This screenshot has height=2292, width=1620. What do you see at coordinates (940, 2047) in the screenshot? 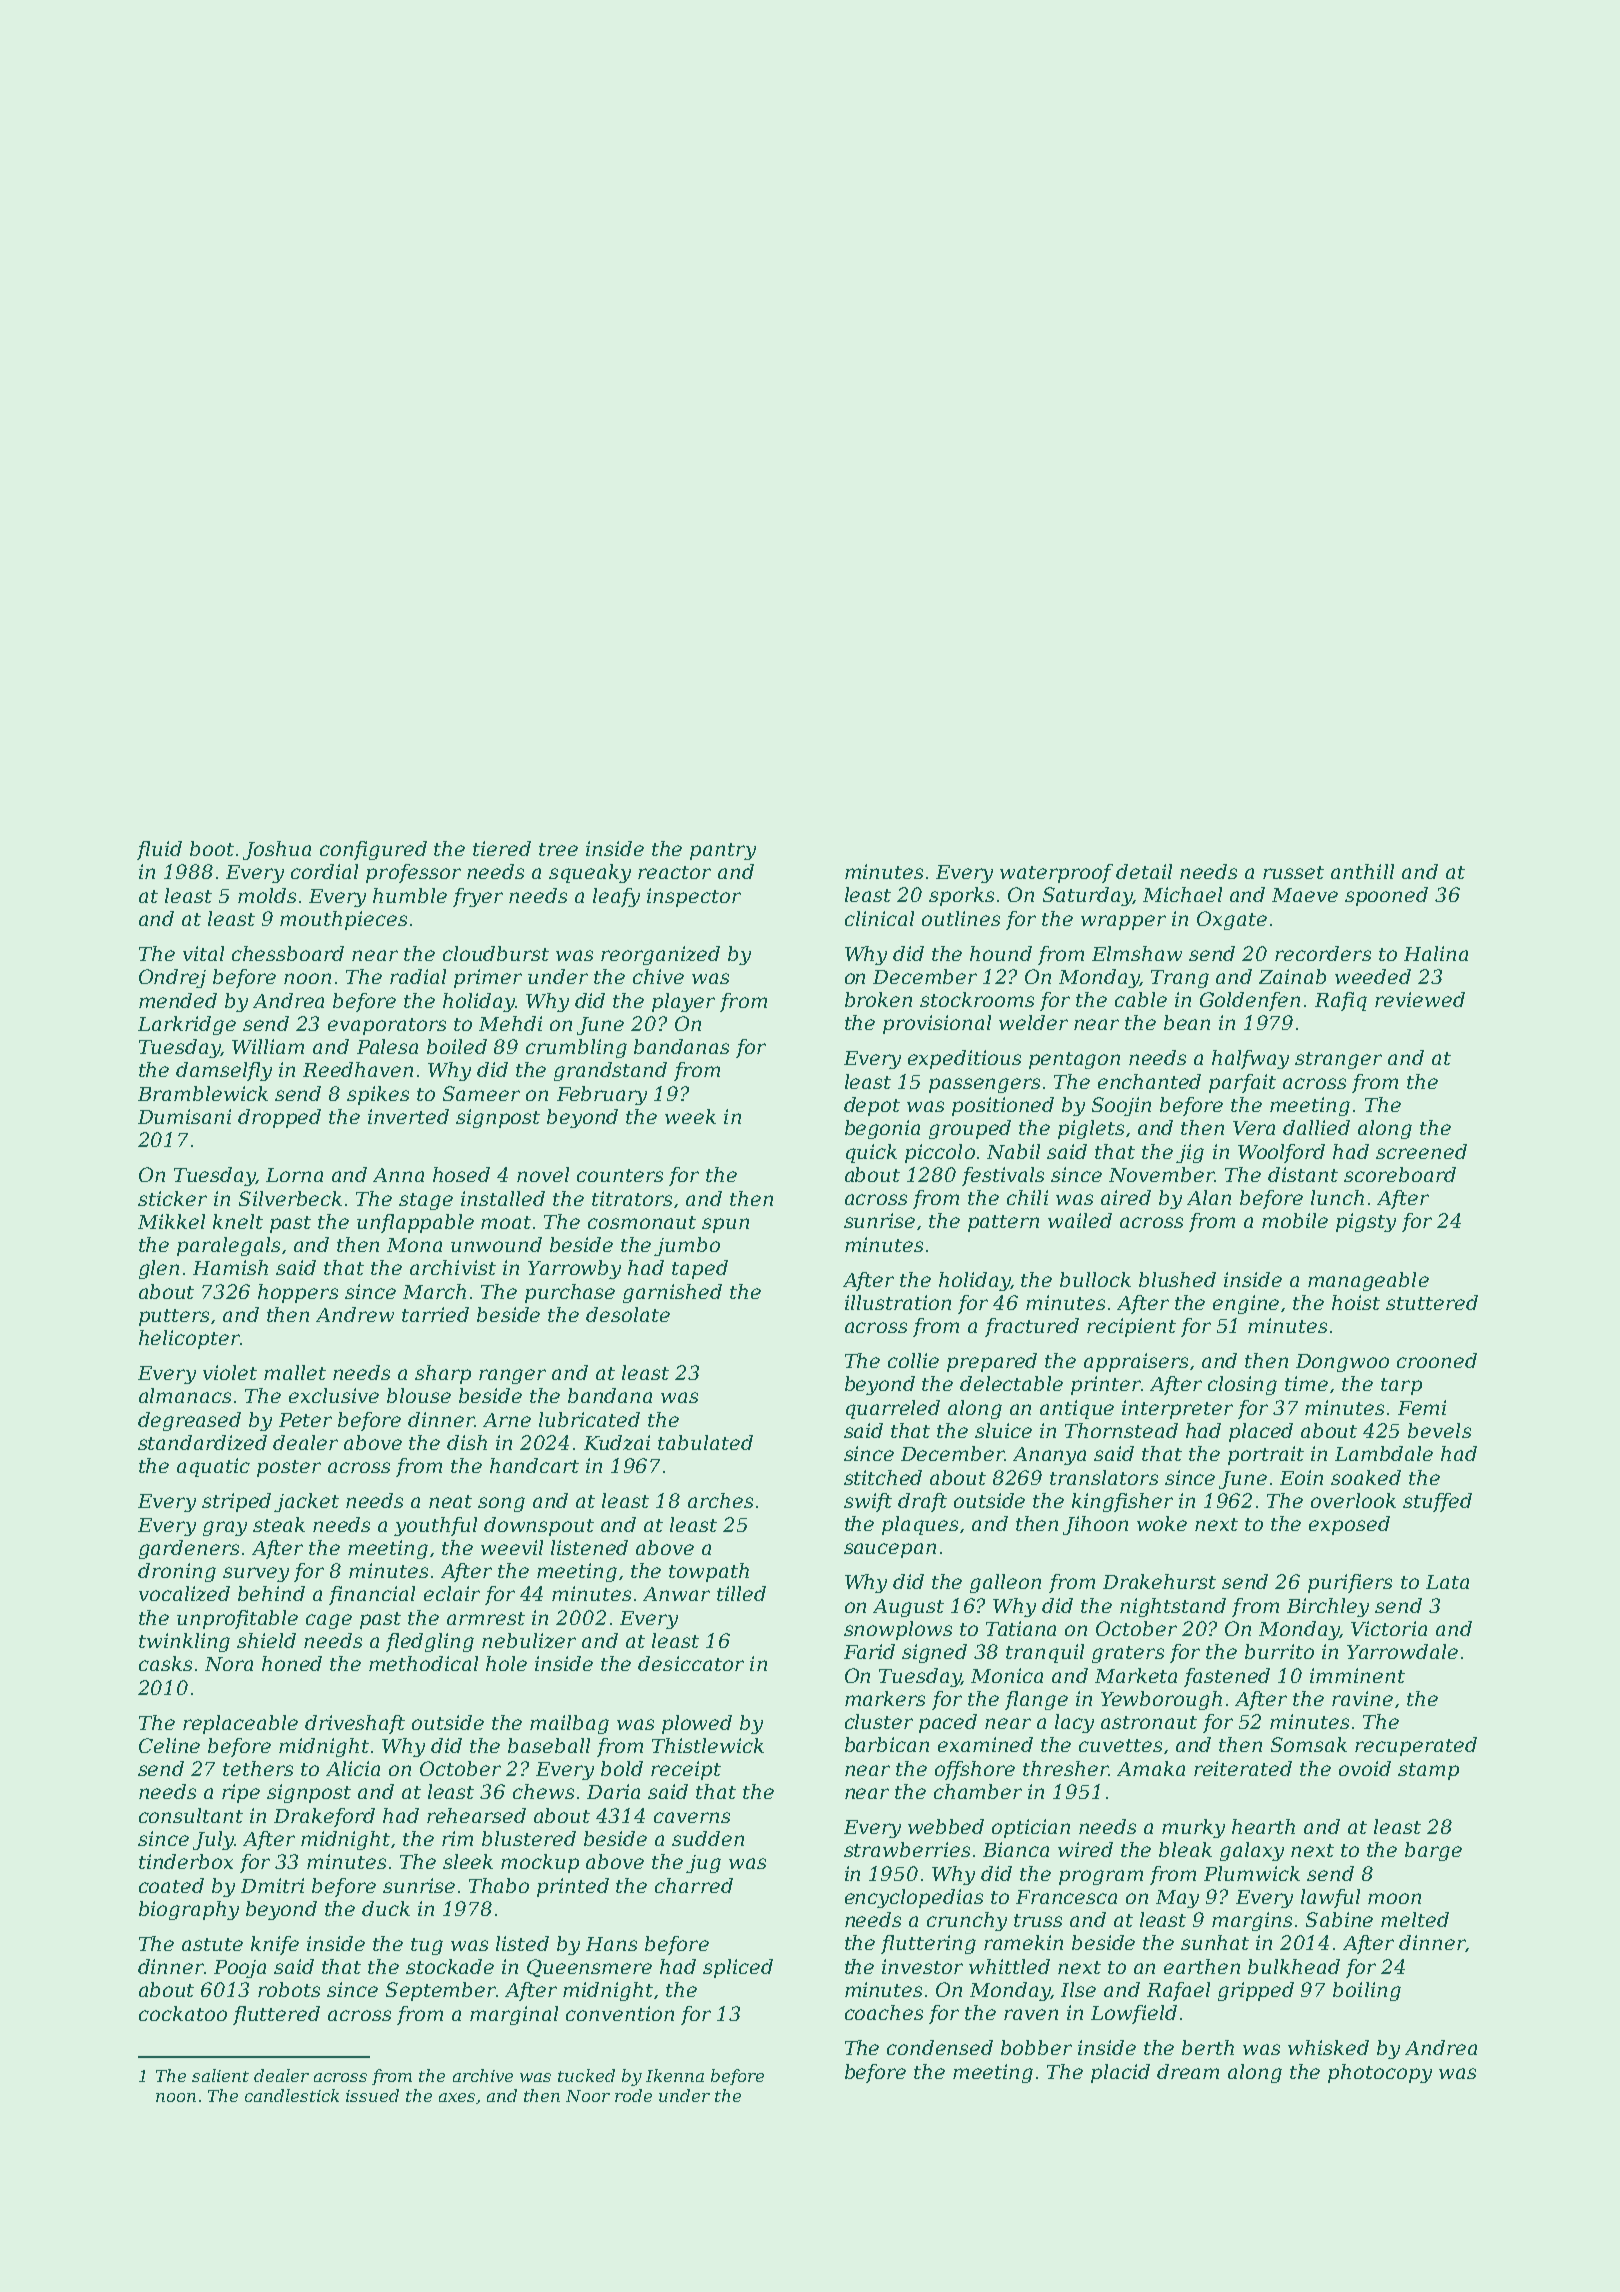
I see `condensed` at bounding box center [940, 2047].
